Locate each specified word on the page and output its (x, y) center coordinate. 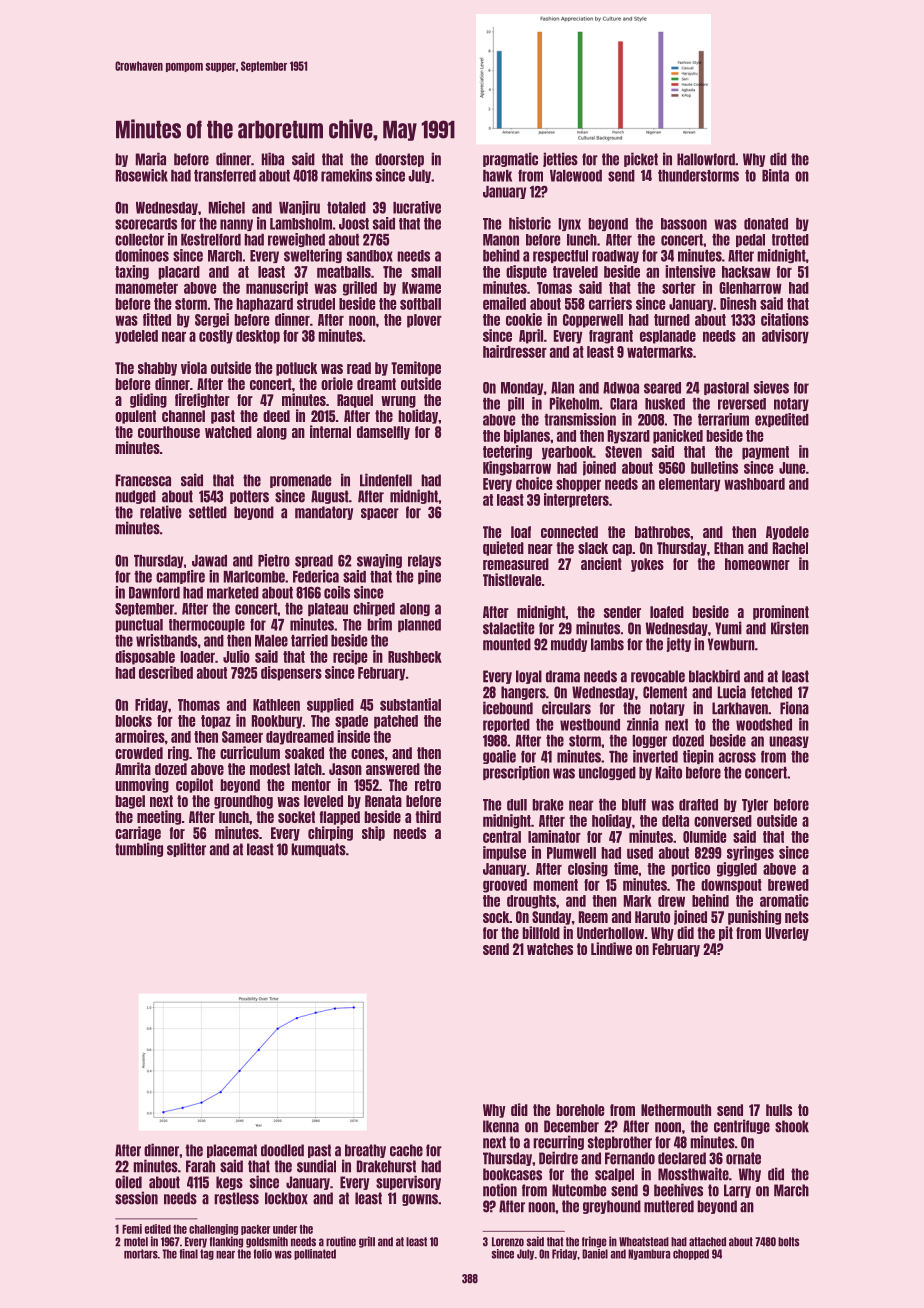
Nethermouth (676, 1110)
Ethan (729, 548)
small (426, 272)
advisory (785, 336)
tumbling (139, 849)
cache (406, 1150)
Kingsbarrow (517, 468)
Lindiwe (611, 948)
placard (179, 273)
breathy (365, 1151)
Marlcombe (254, 577)
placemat (232, 1151)
